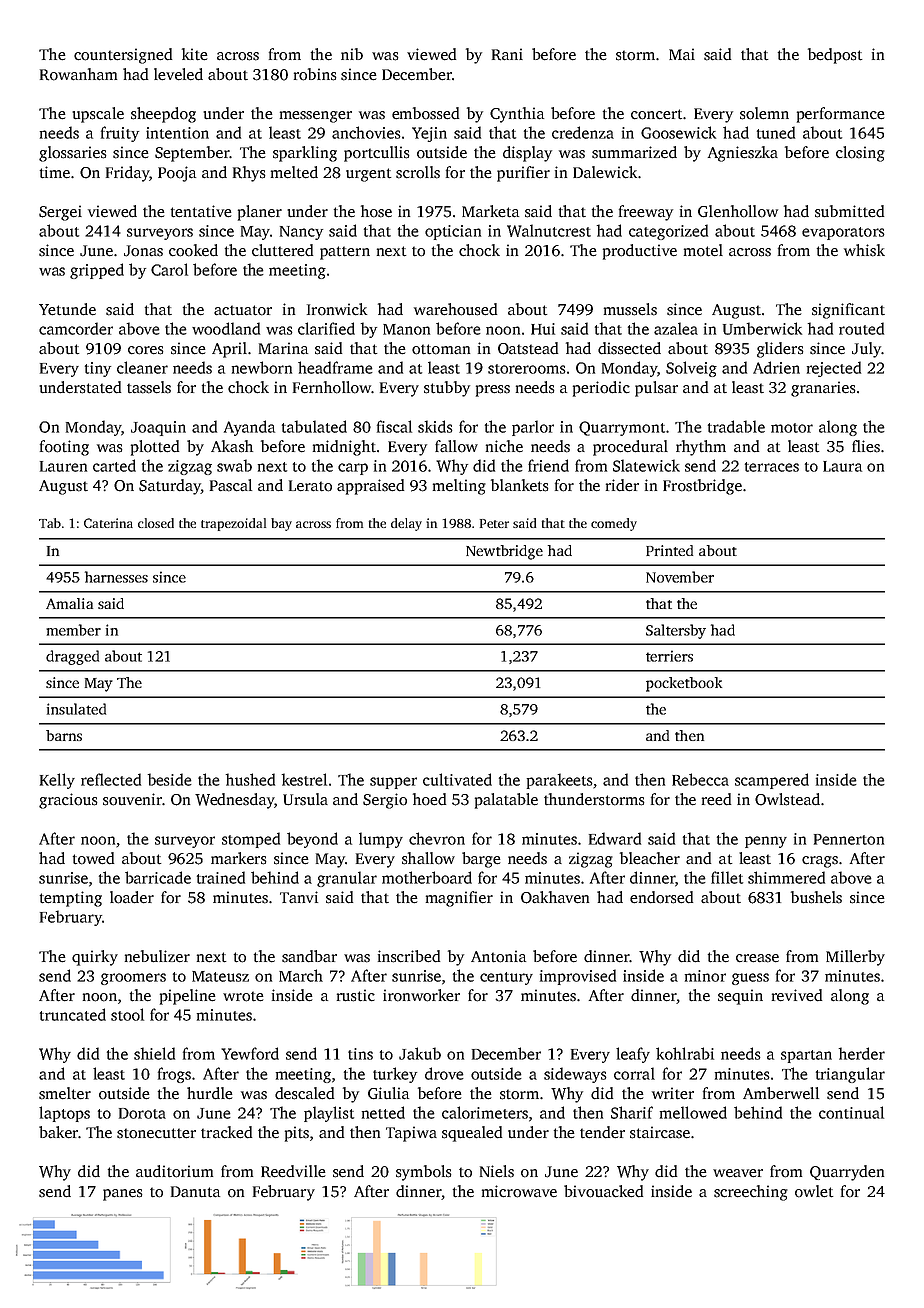  I want to click on Rhys, so click(249, 174).
